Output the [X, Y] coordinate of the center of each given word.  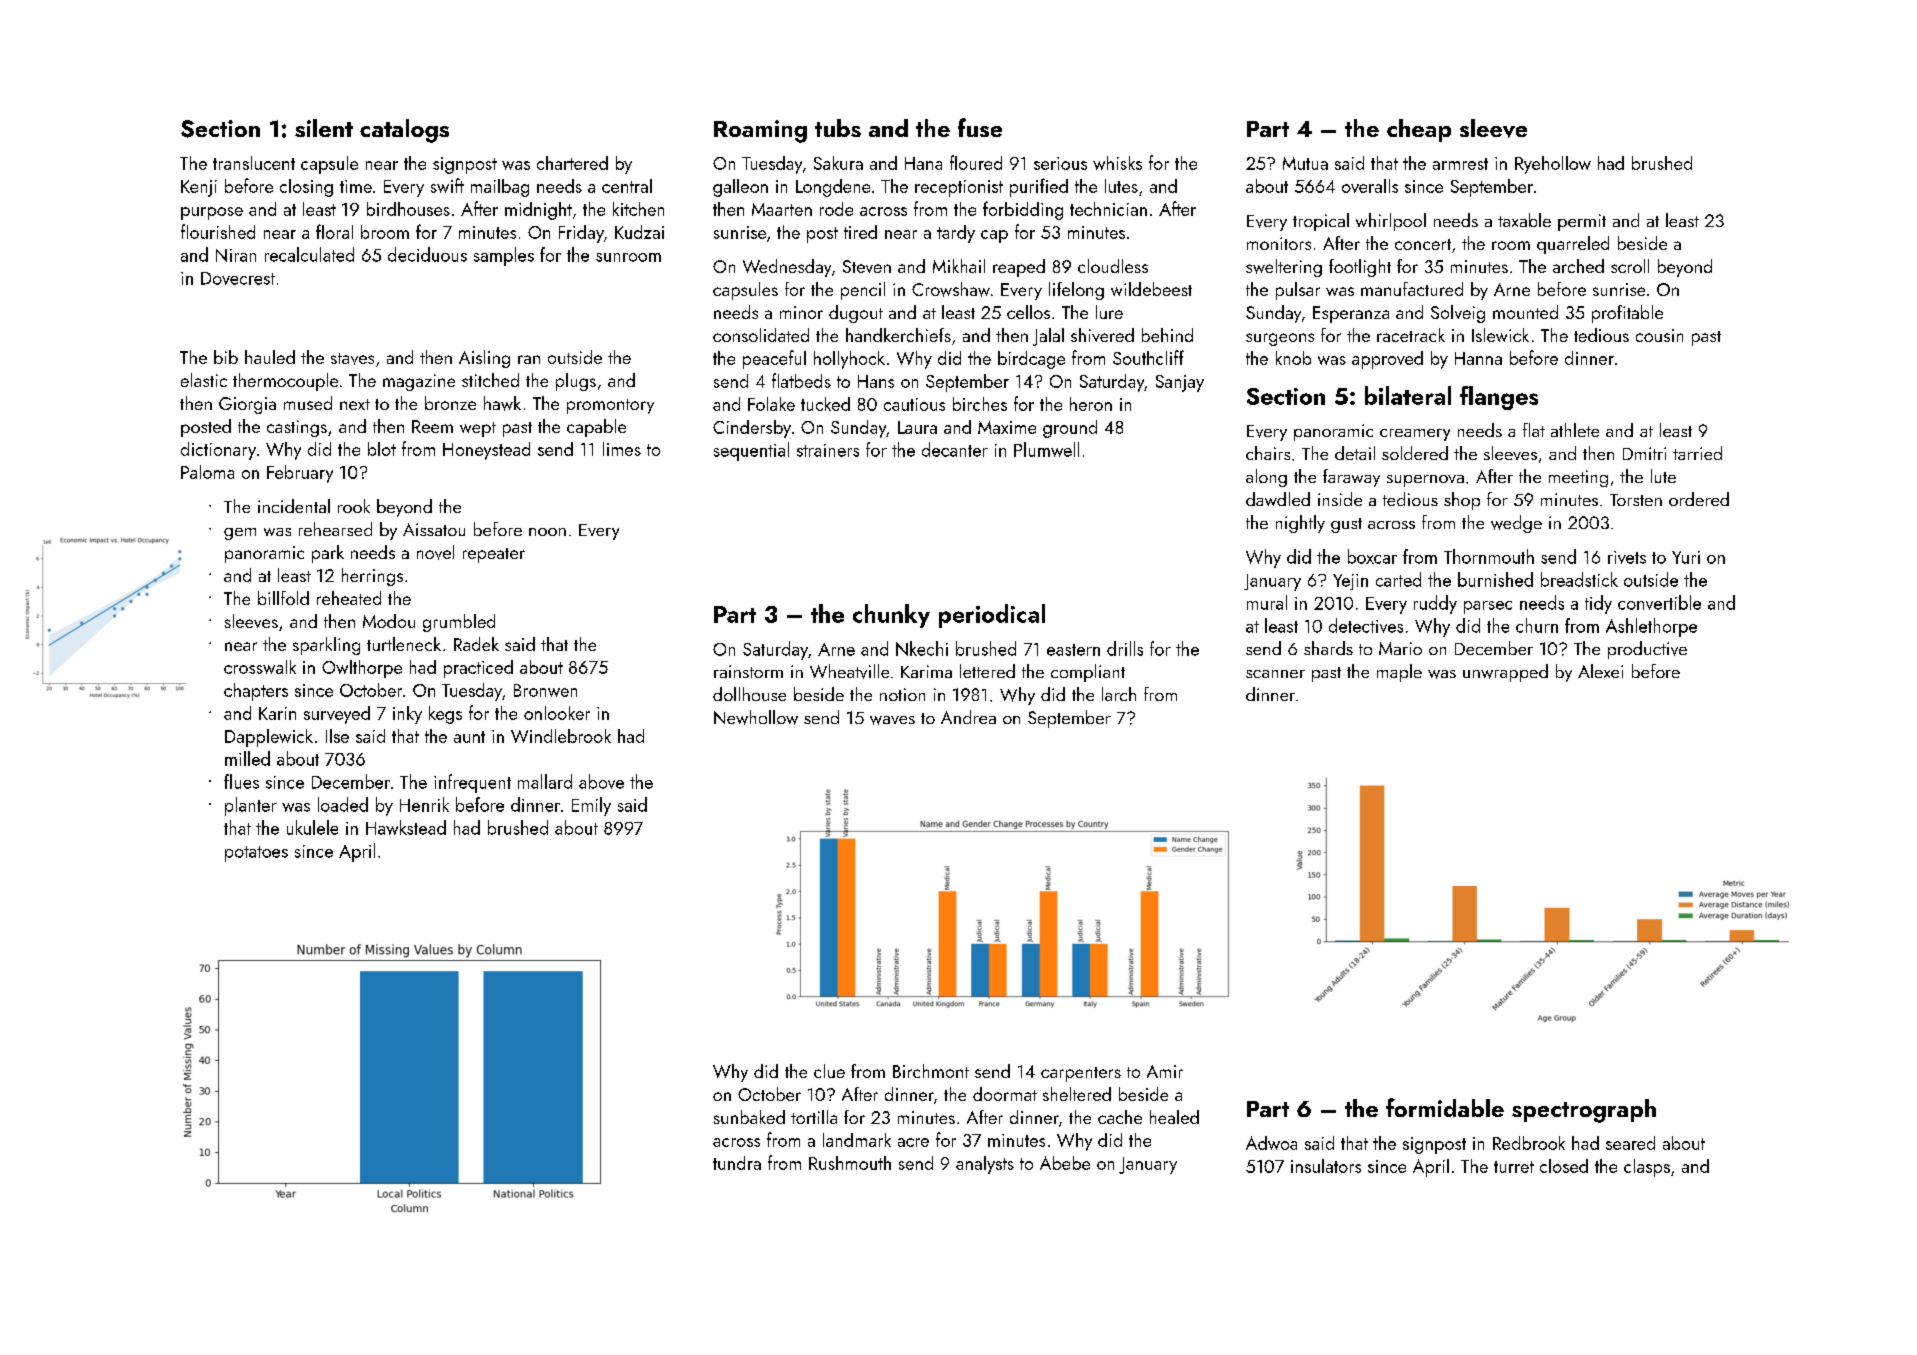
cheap [1419, 130]
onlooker [557, 713]
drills [1125, 648]
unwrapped [1505, 673]
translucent [254, 163]
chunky [891, 616]
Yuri [1686, 557]
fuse [980, 127]
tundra [737, 1163]
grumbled [459, 623]
